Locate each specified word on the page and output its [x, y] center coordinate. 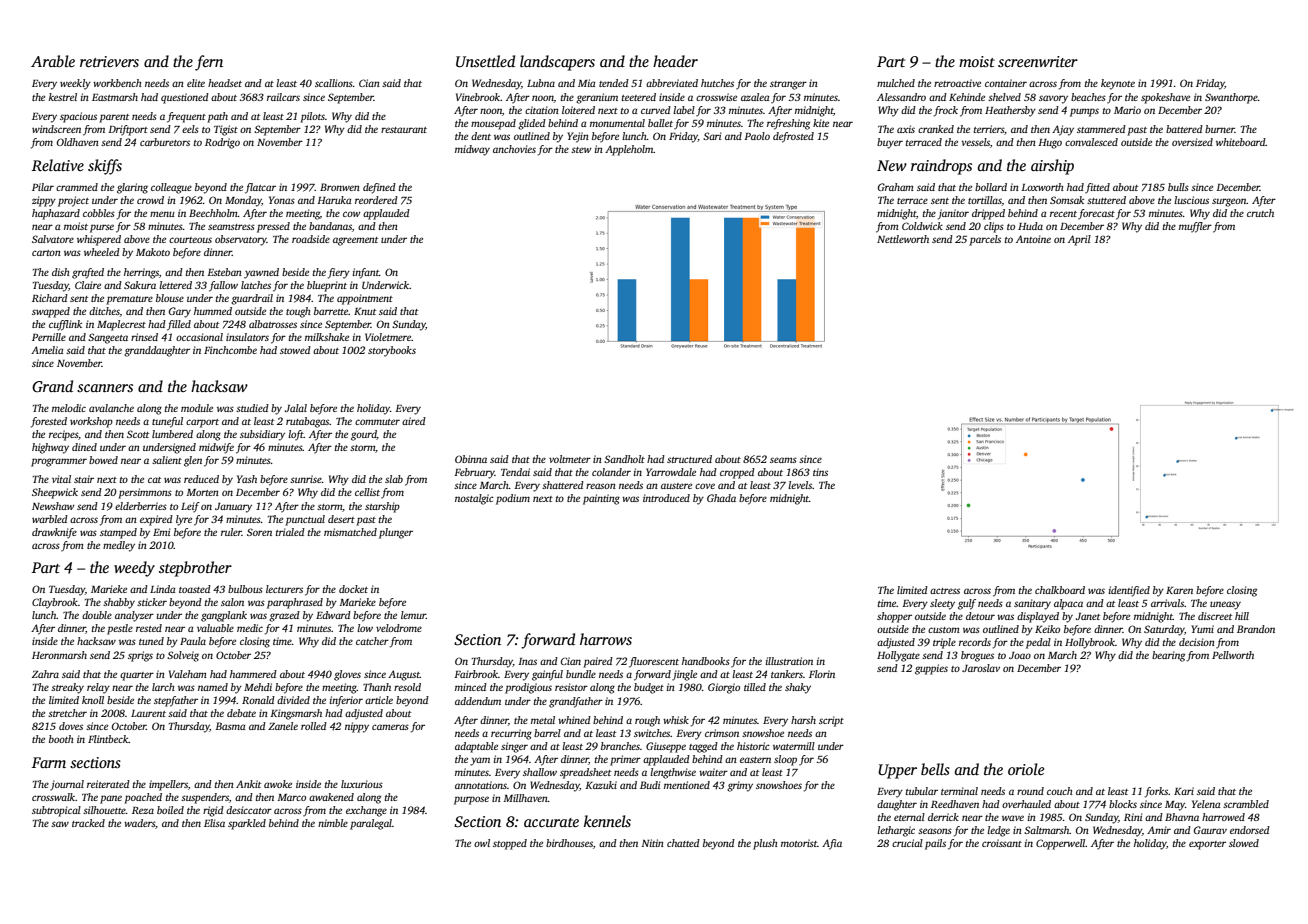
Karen [1179, 590]
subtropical [56, 811]
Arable [53, 61]
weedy [134, 569]
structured [689, 459]
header [675, 61]
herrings [141, 273]
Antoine [1033, 239]
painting [601, 499]
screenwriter [1038, 61]
